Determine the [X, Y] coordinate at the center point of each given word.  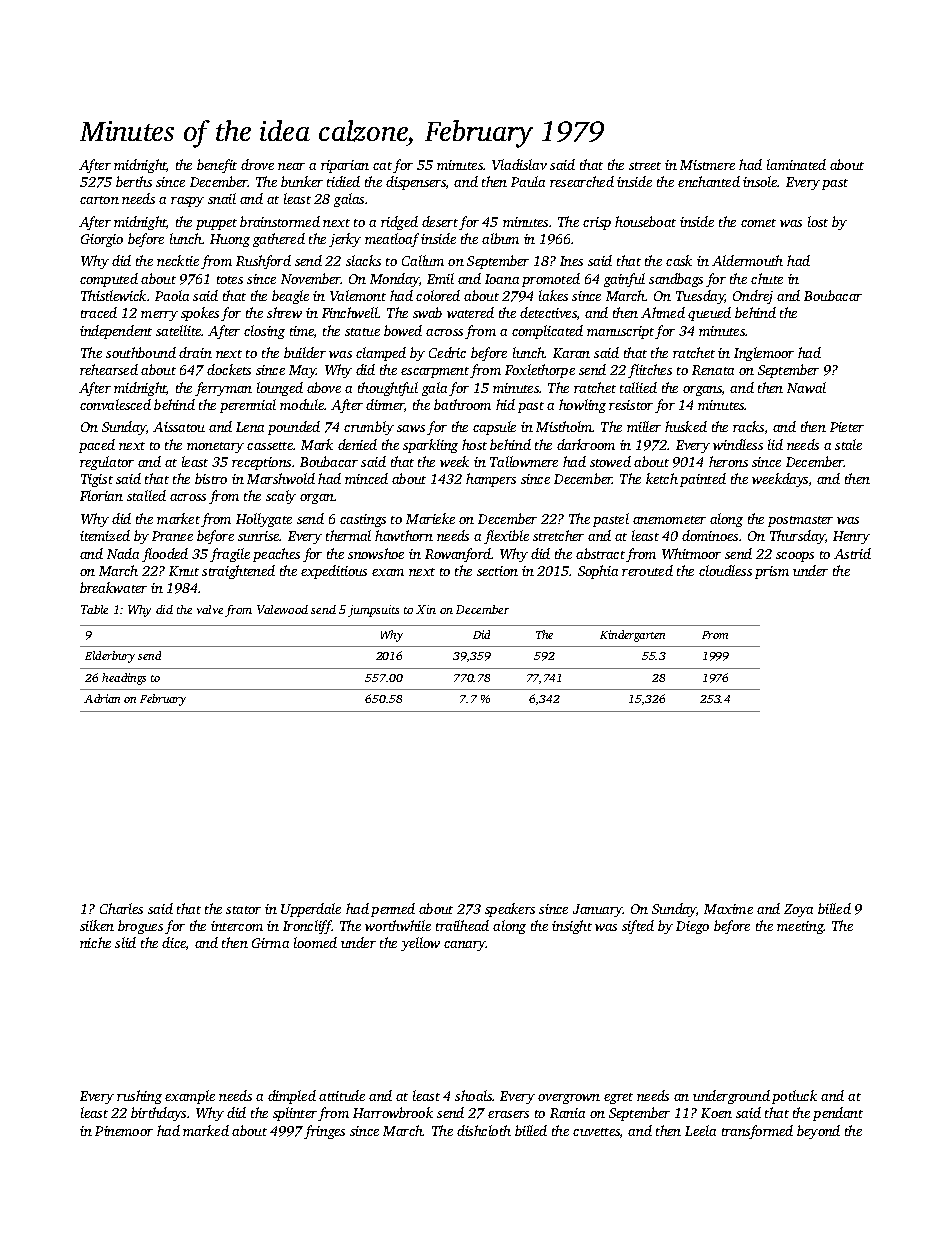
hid [505, 404]
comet [758, 223]
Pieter [847, 427]
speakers [510, 910]
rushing [139, 1097]
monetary [215, 447]
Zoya [798, 910]
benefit [217, 166]
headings [124, 679]
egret [618, 1098]
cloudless [725, 570]
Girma [270, 943]
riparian [345, 166]
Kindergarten [632, 636]
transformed [757, 1132]
